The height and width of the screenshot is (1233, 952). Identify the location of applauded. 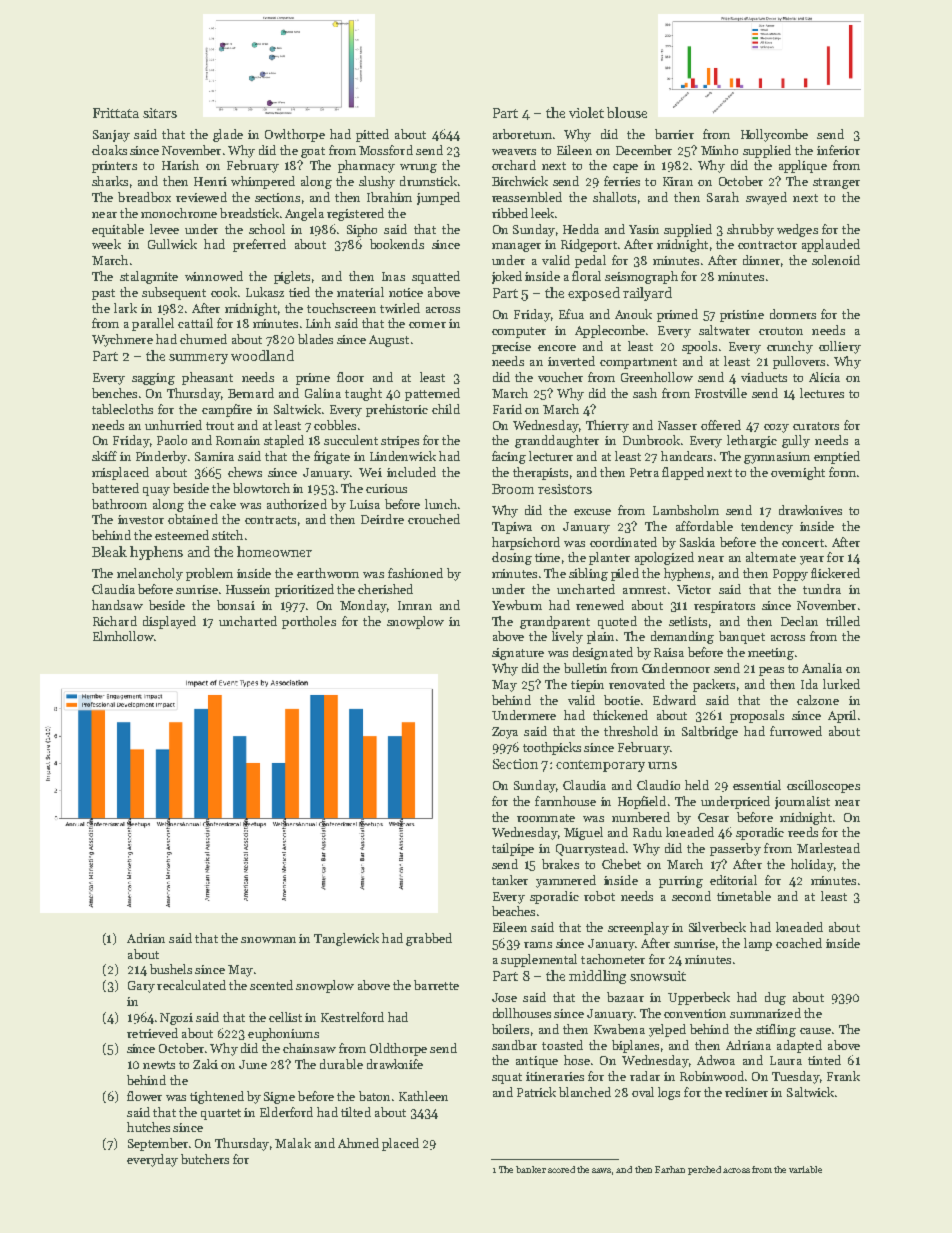
(831, 245).
